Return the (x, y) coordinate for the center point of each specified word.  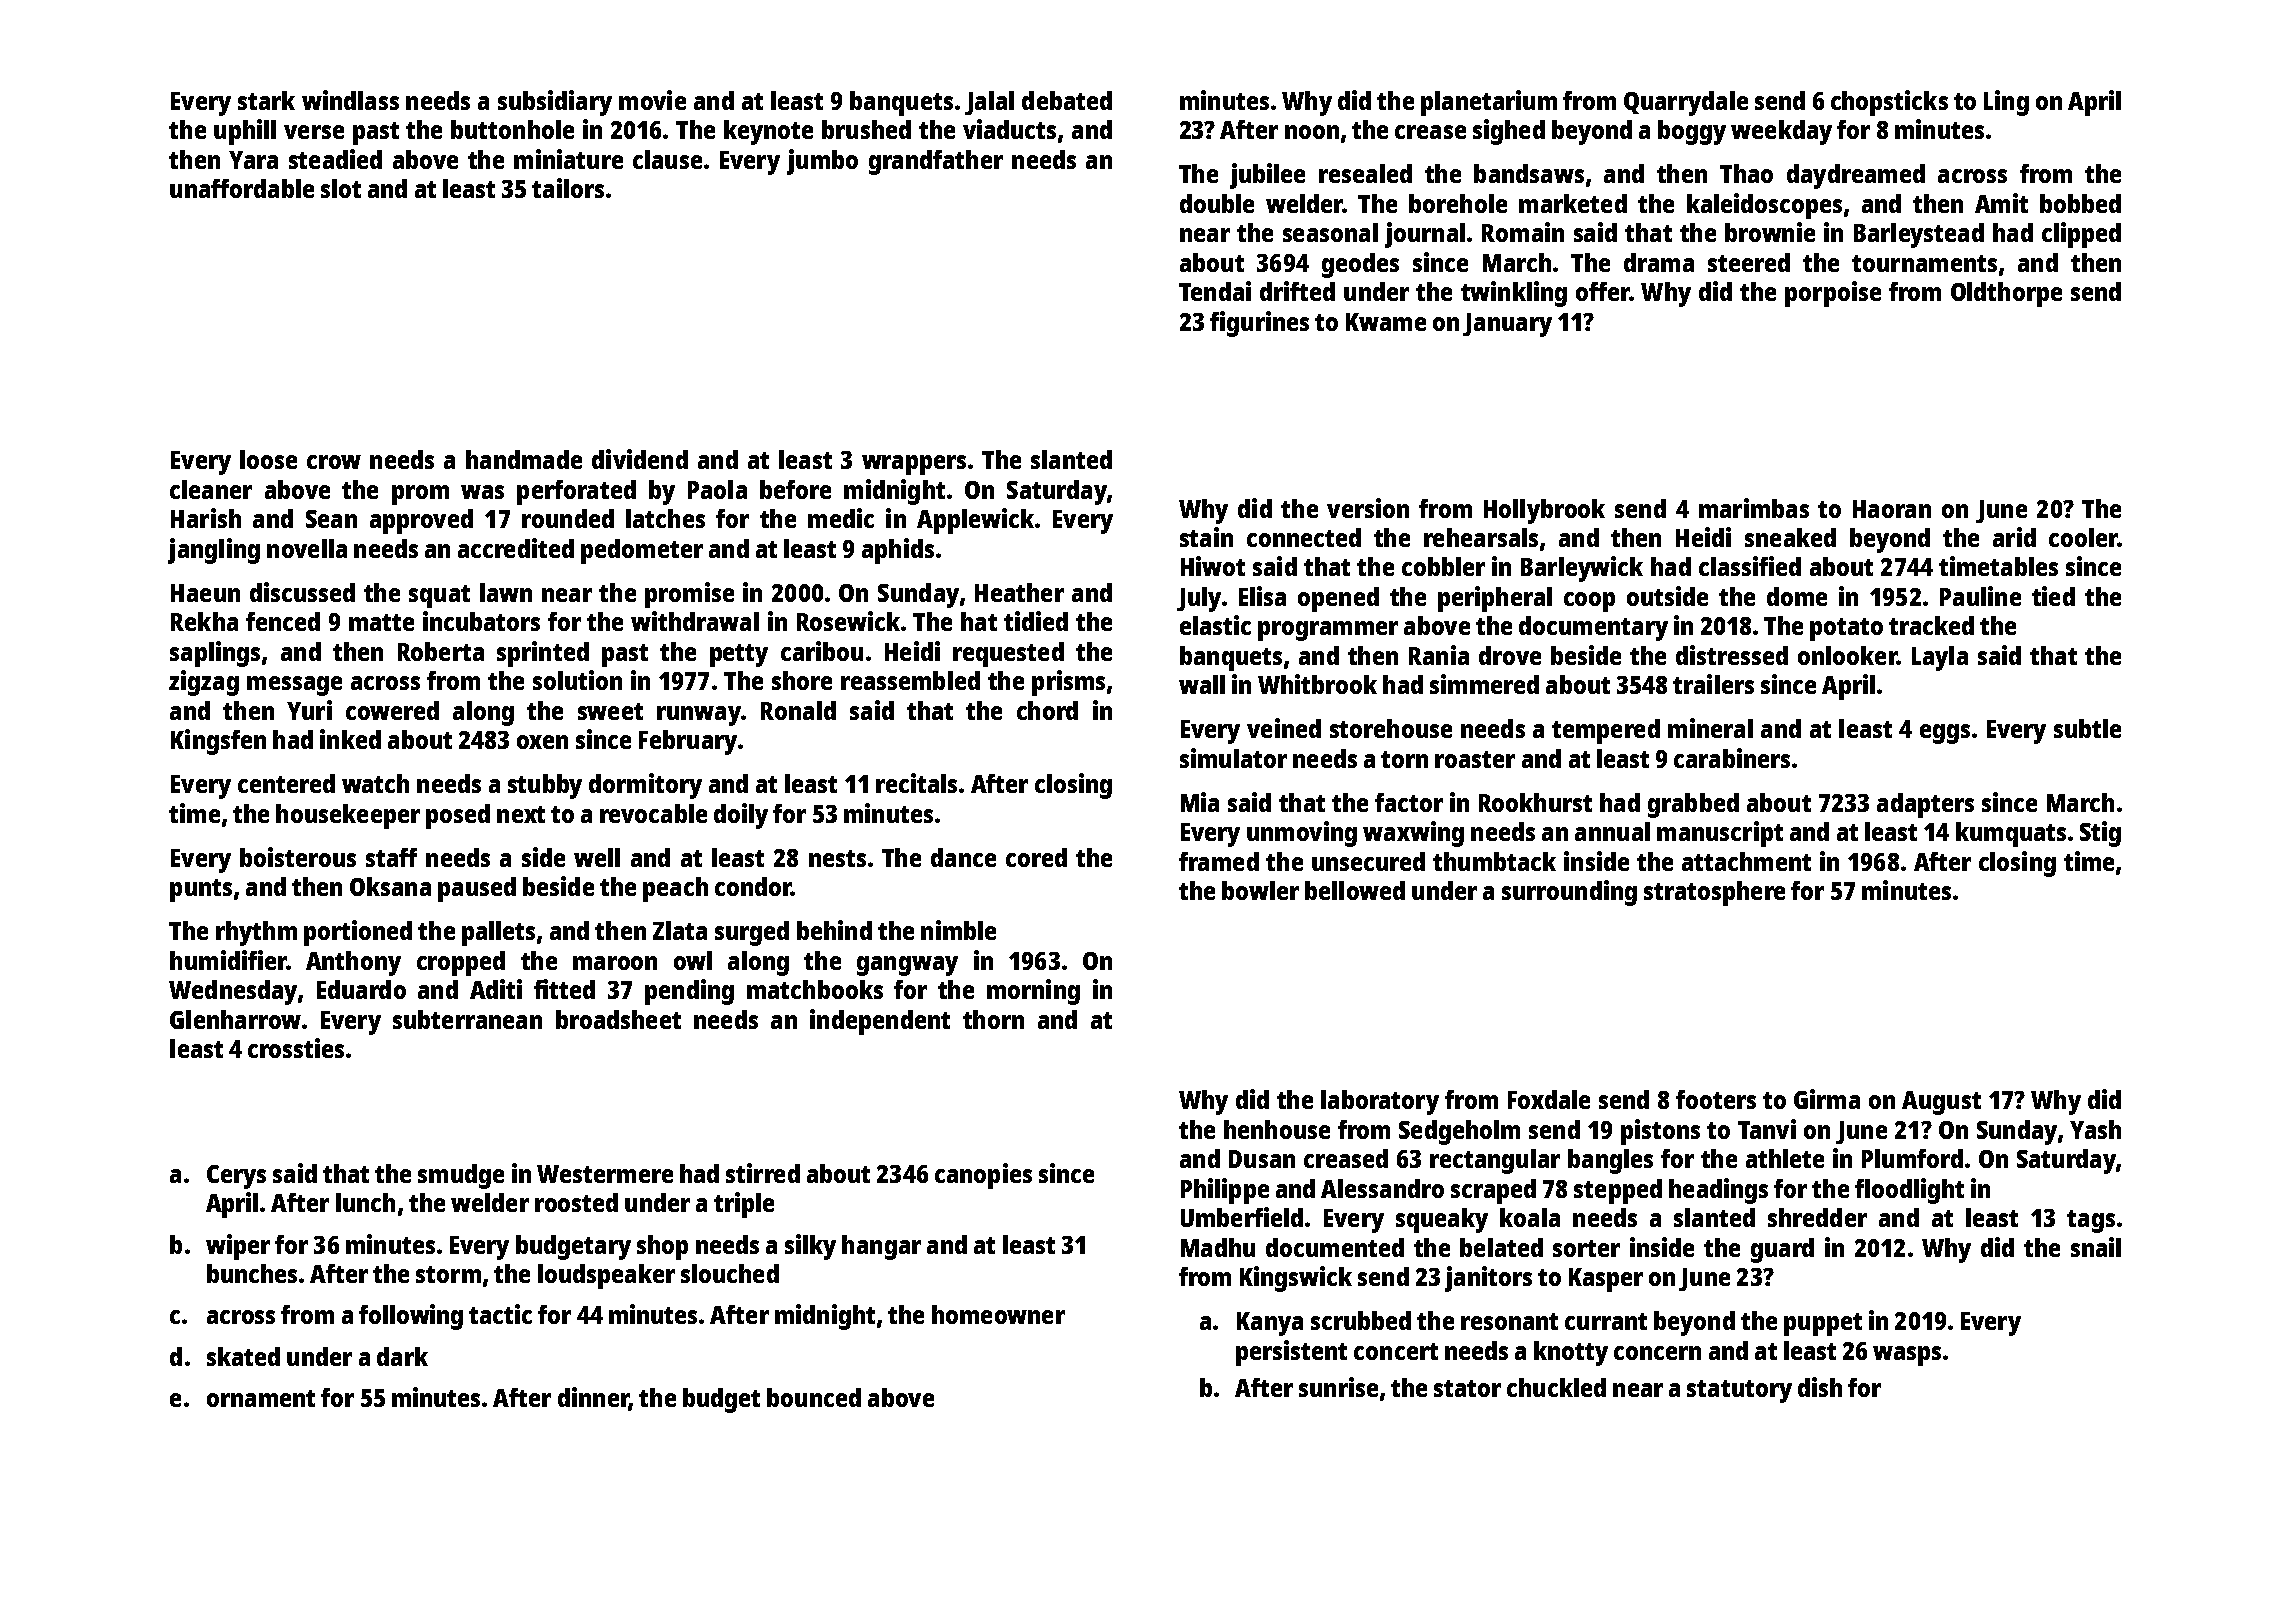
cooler (2083, 537)
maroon (615, 963)
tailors (568, 188)
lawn (506, 592)
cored (1036, 857)
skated (243, 1356)
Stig (2100, 834)
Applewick (975, 521)
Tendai (1215, 291)
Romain (1523, 232)
